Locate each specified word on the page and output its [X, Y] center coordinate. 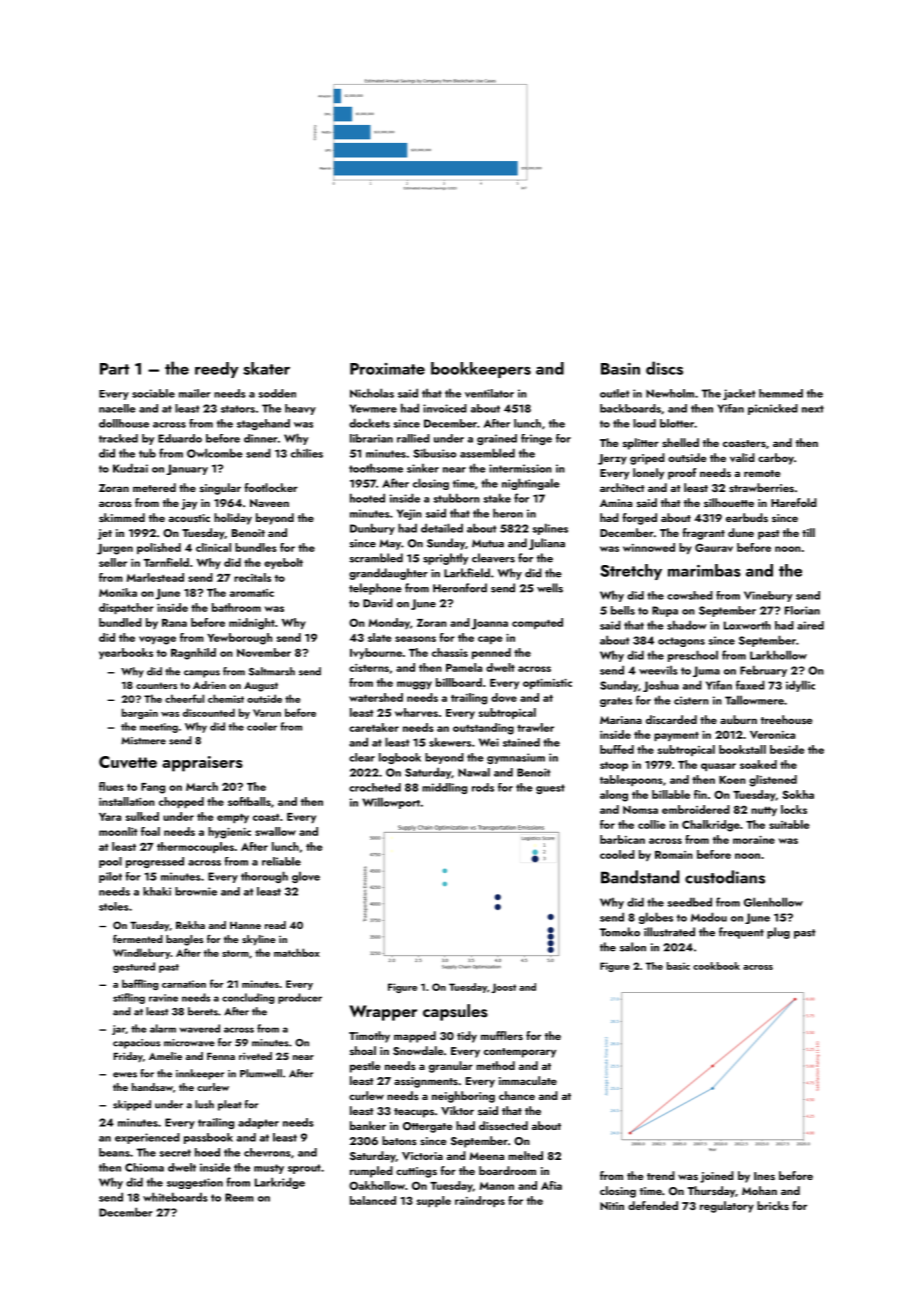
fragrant [703, 534]
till [808, 532]
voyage [157, 640]
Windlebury [141, 953]
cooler [262, 726]
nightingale [531, 484]
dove [504, 697]
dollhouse [124, 423]
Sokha [798, 794]
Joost [503, 988]
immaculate [528, 1080]
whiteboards [175, 1197]
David [378, 603]
